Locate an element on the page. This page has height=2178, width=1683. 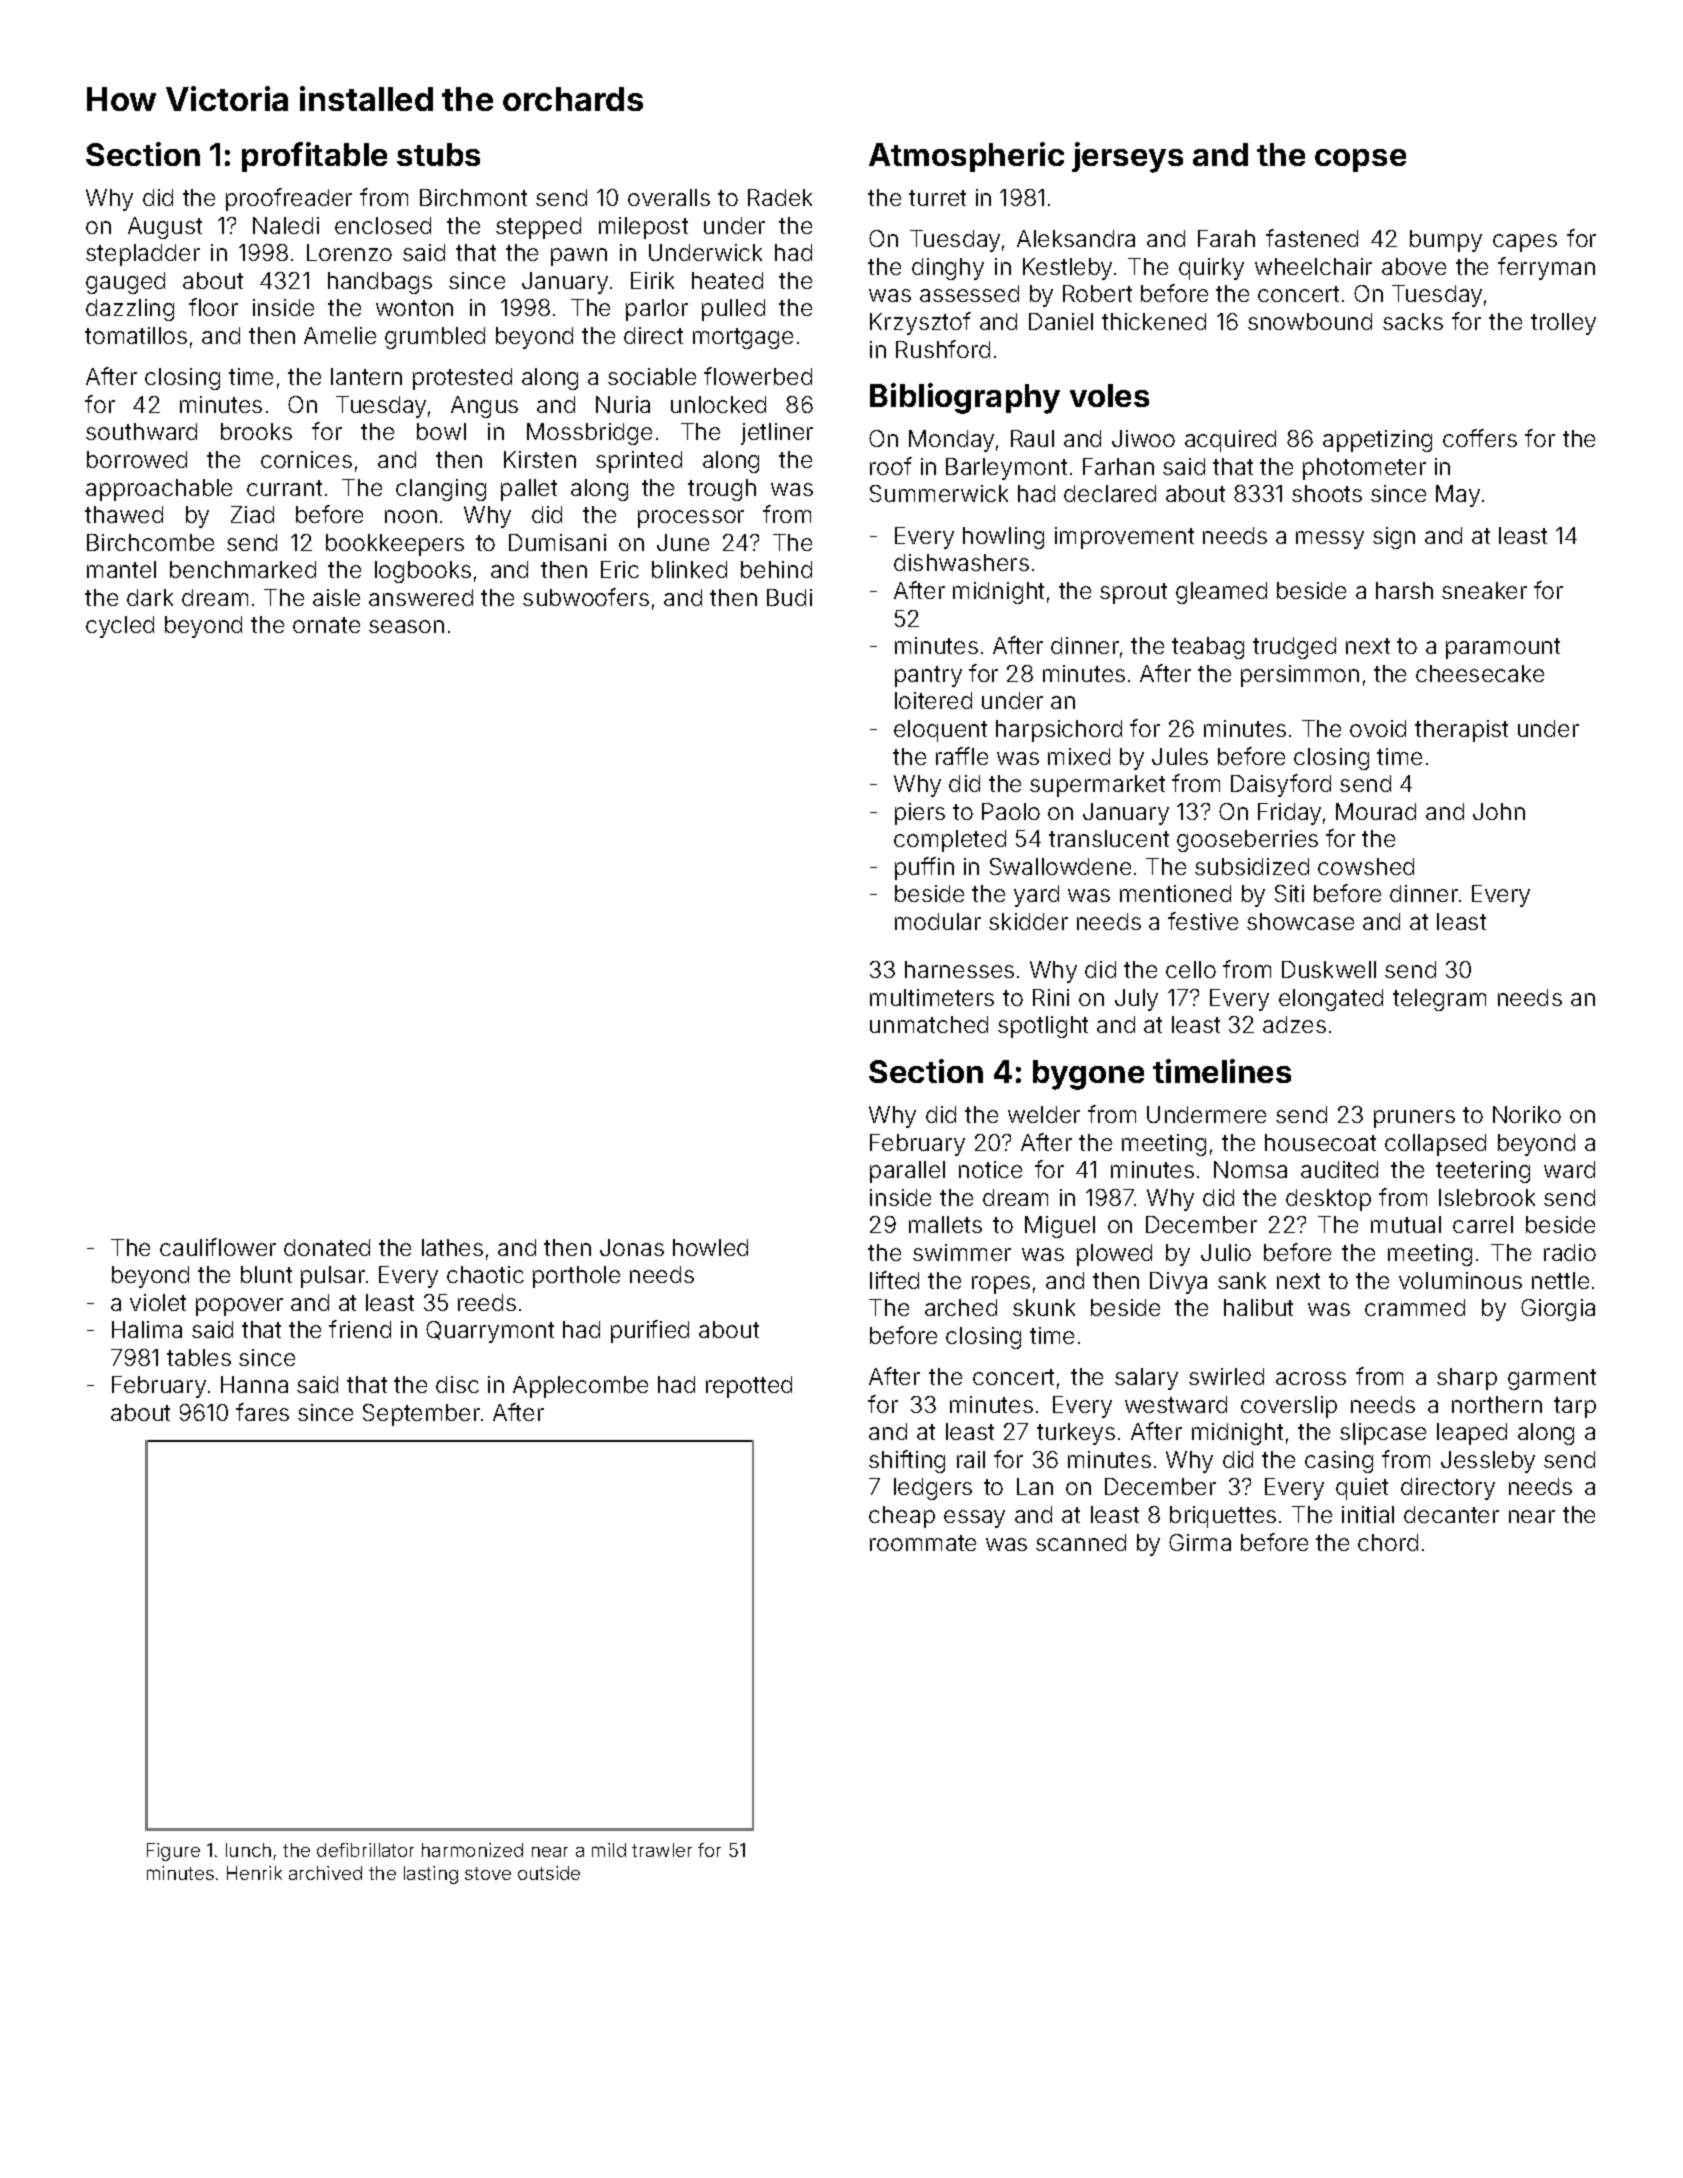
harmonized is located at coordinates (472, 1850).
